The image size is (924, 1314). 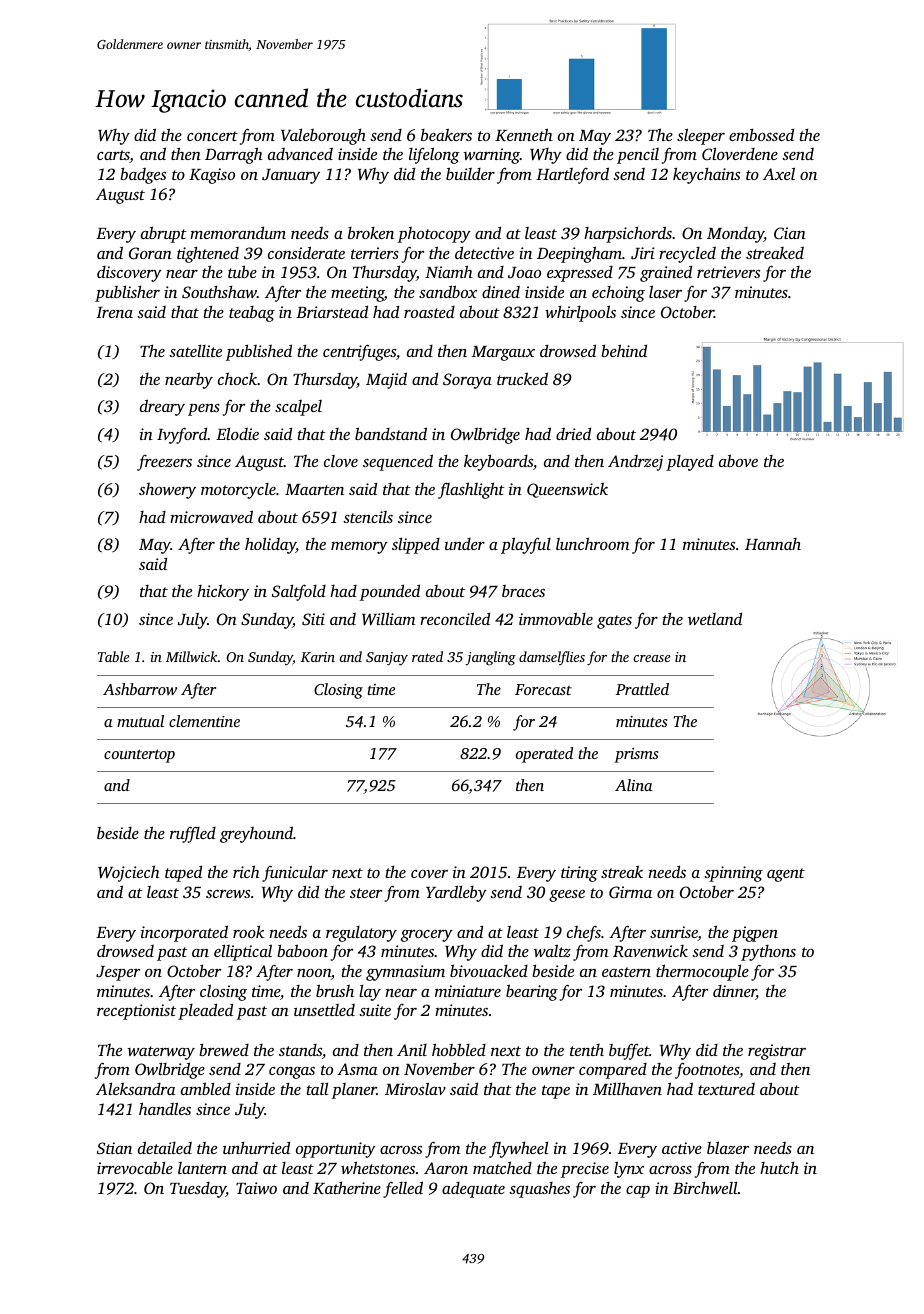 What do you see at coordinates (556, 618) in the page?
I see `immovable` at bounding box center [556, 618].
